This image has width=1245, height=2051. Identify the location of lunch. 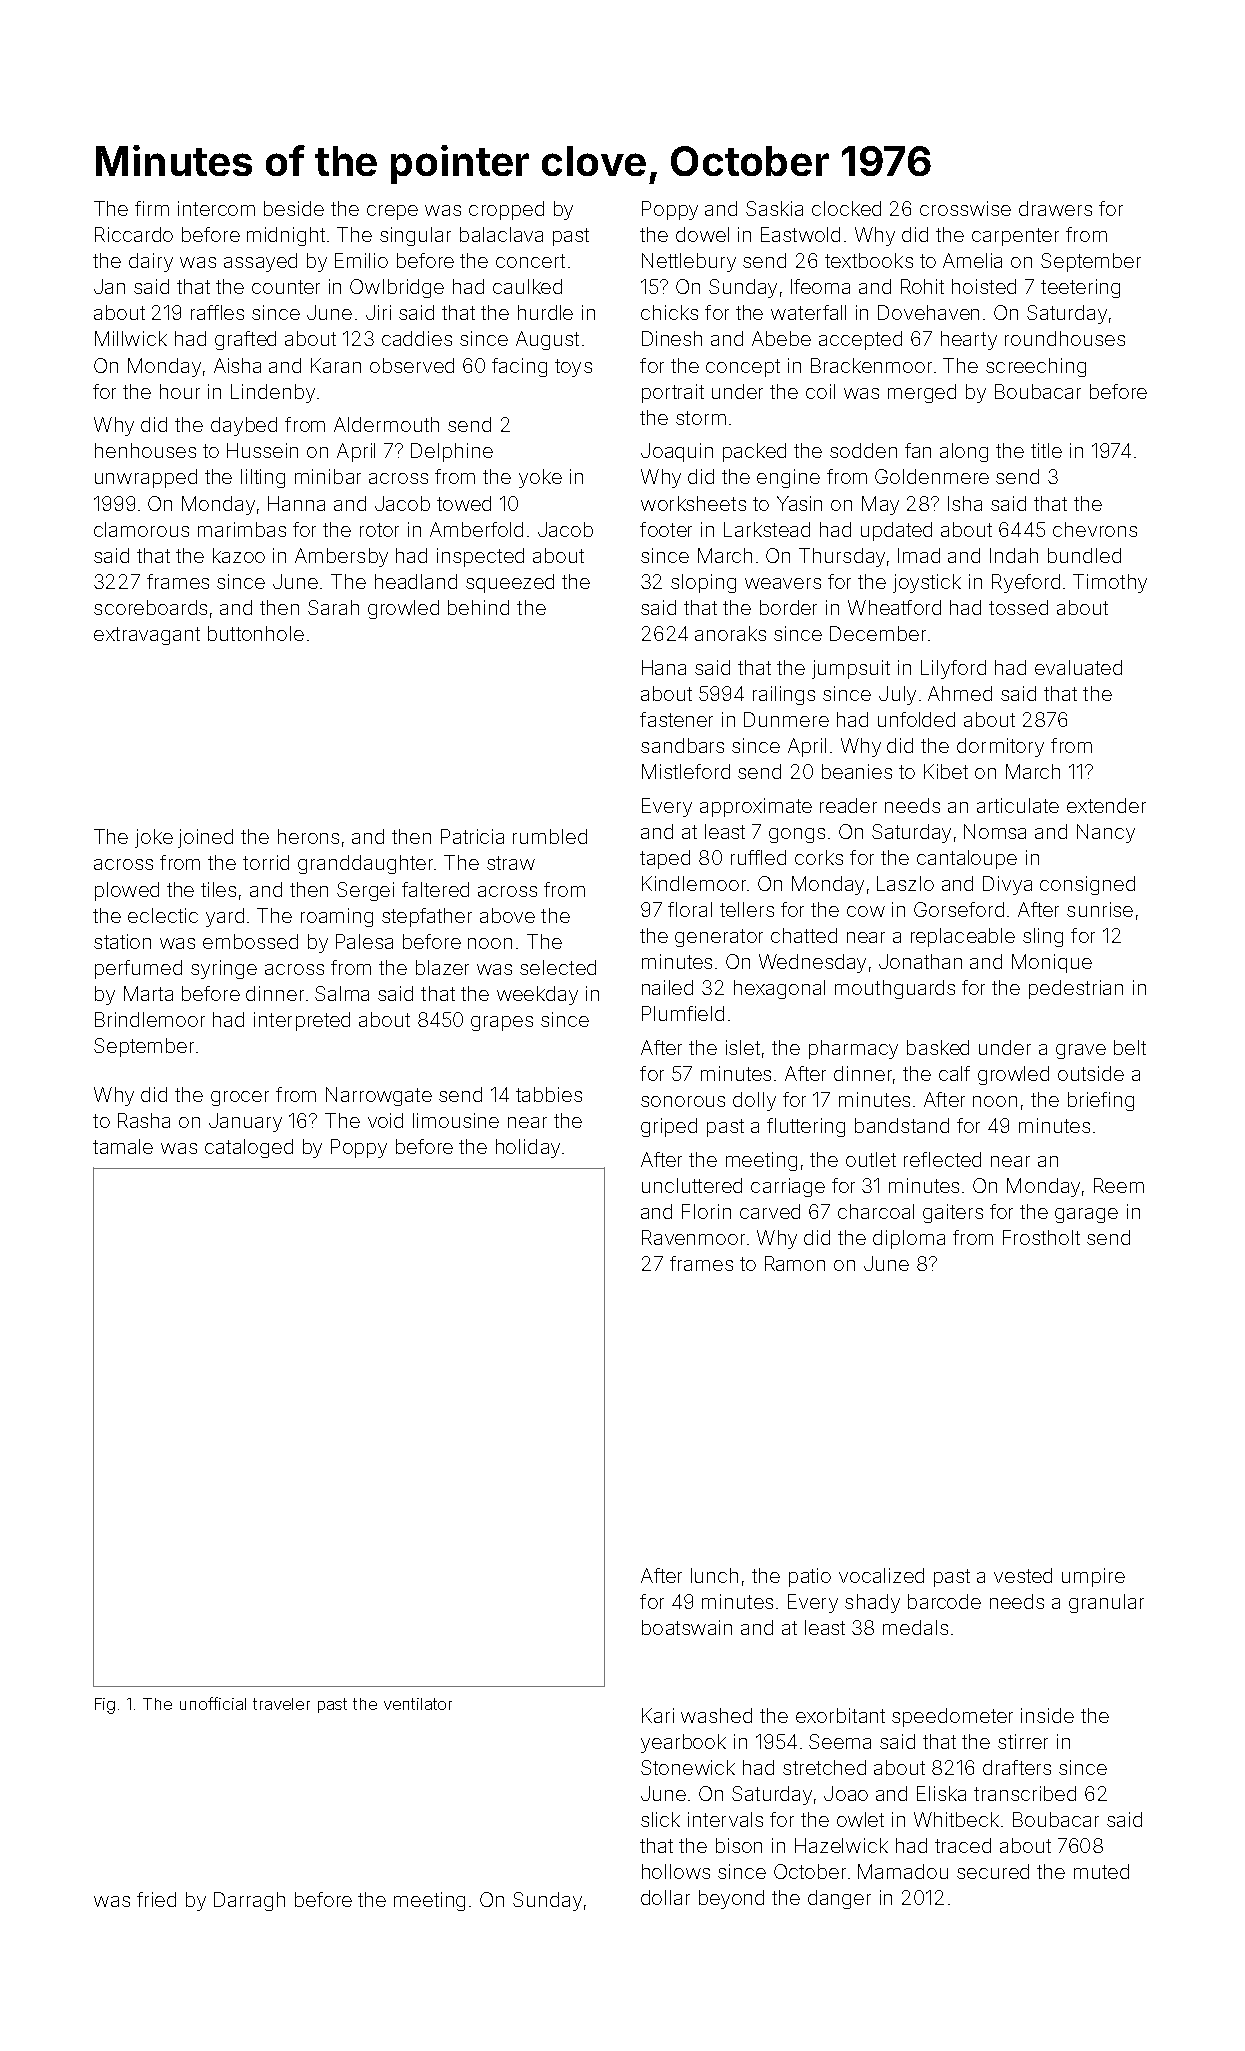
(714, 1575).
